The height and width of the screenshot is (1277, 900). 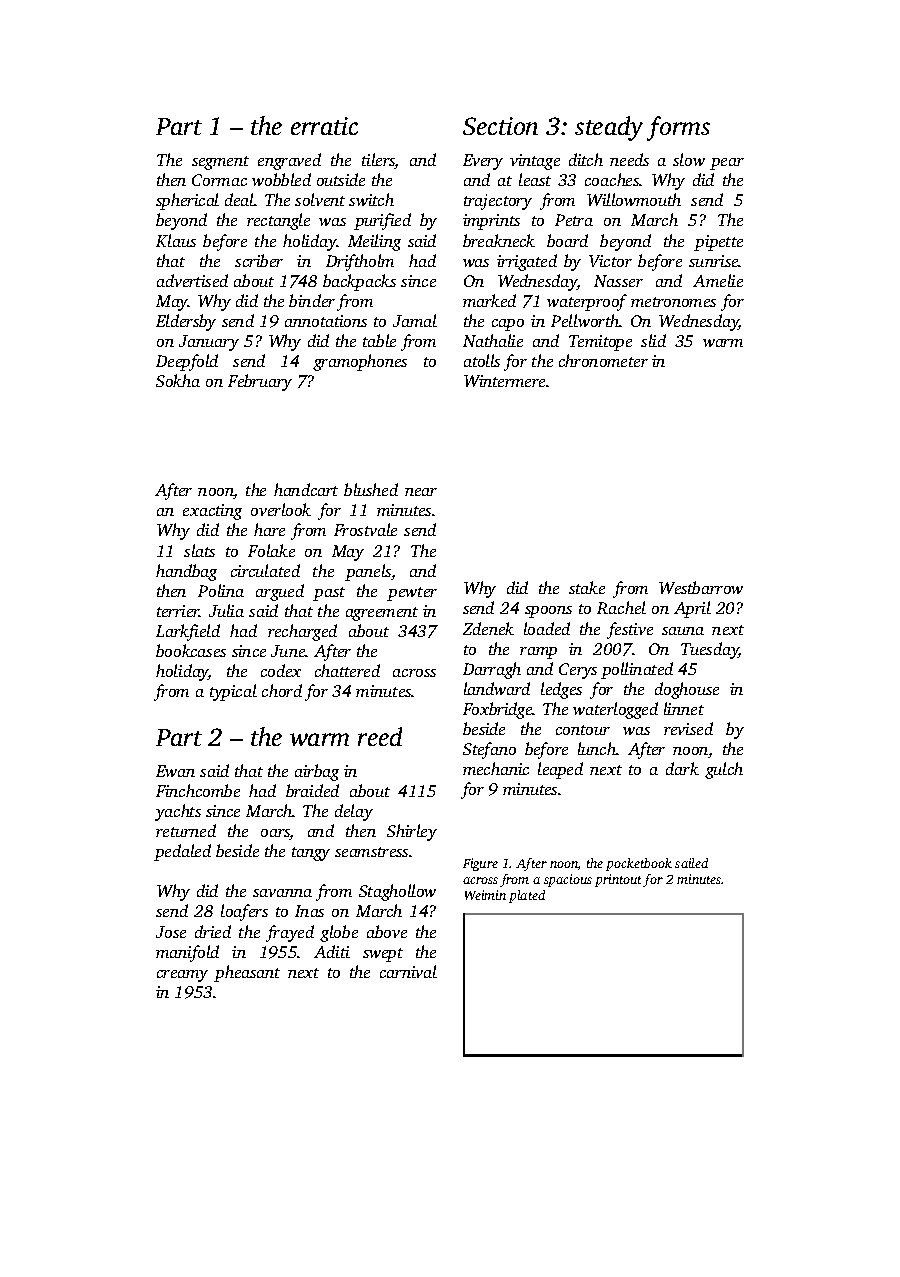 I want to click on chattered, so click(x=347, y=670).
